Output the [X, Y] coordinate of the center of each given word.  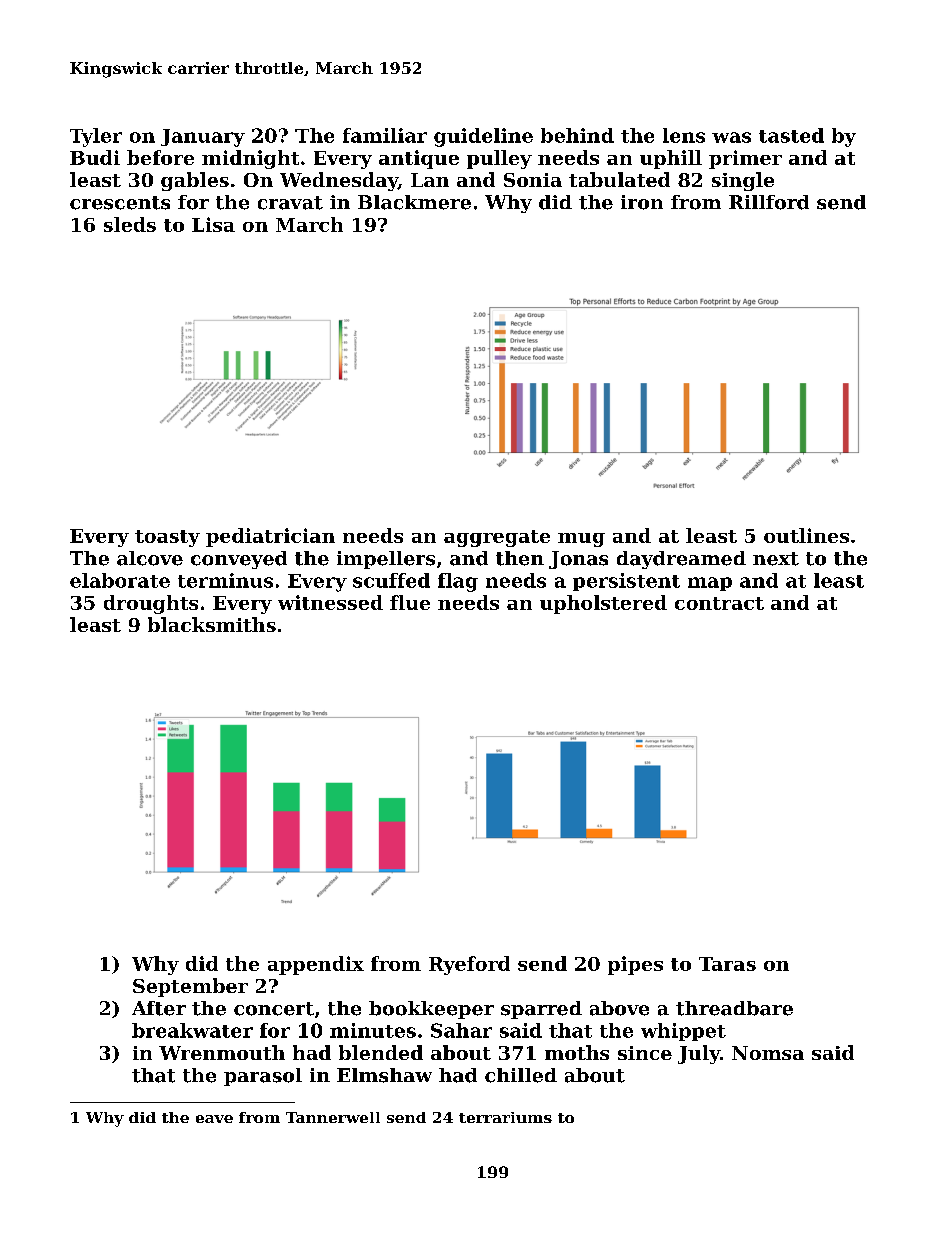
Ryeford [469, 965]
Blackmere [414, 202]
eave [214, 1119]
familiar [385, 135]
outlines [806, 535]
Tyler [96, 137]
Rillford [769, 202]
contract [719, 603]
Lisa [213, 224]
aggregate [497, 538]
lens [684, 135]
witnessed [330, 602]
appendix [316, 965]
